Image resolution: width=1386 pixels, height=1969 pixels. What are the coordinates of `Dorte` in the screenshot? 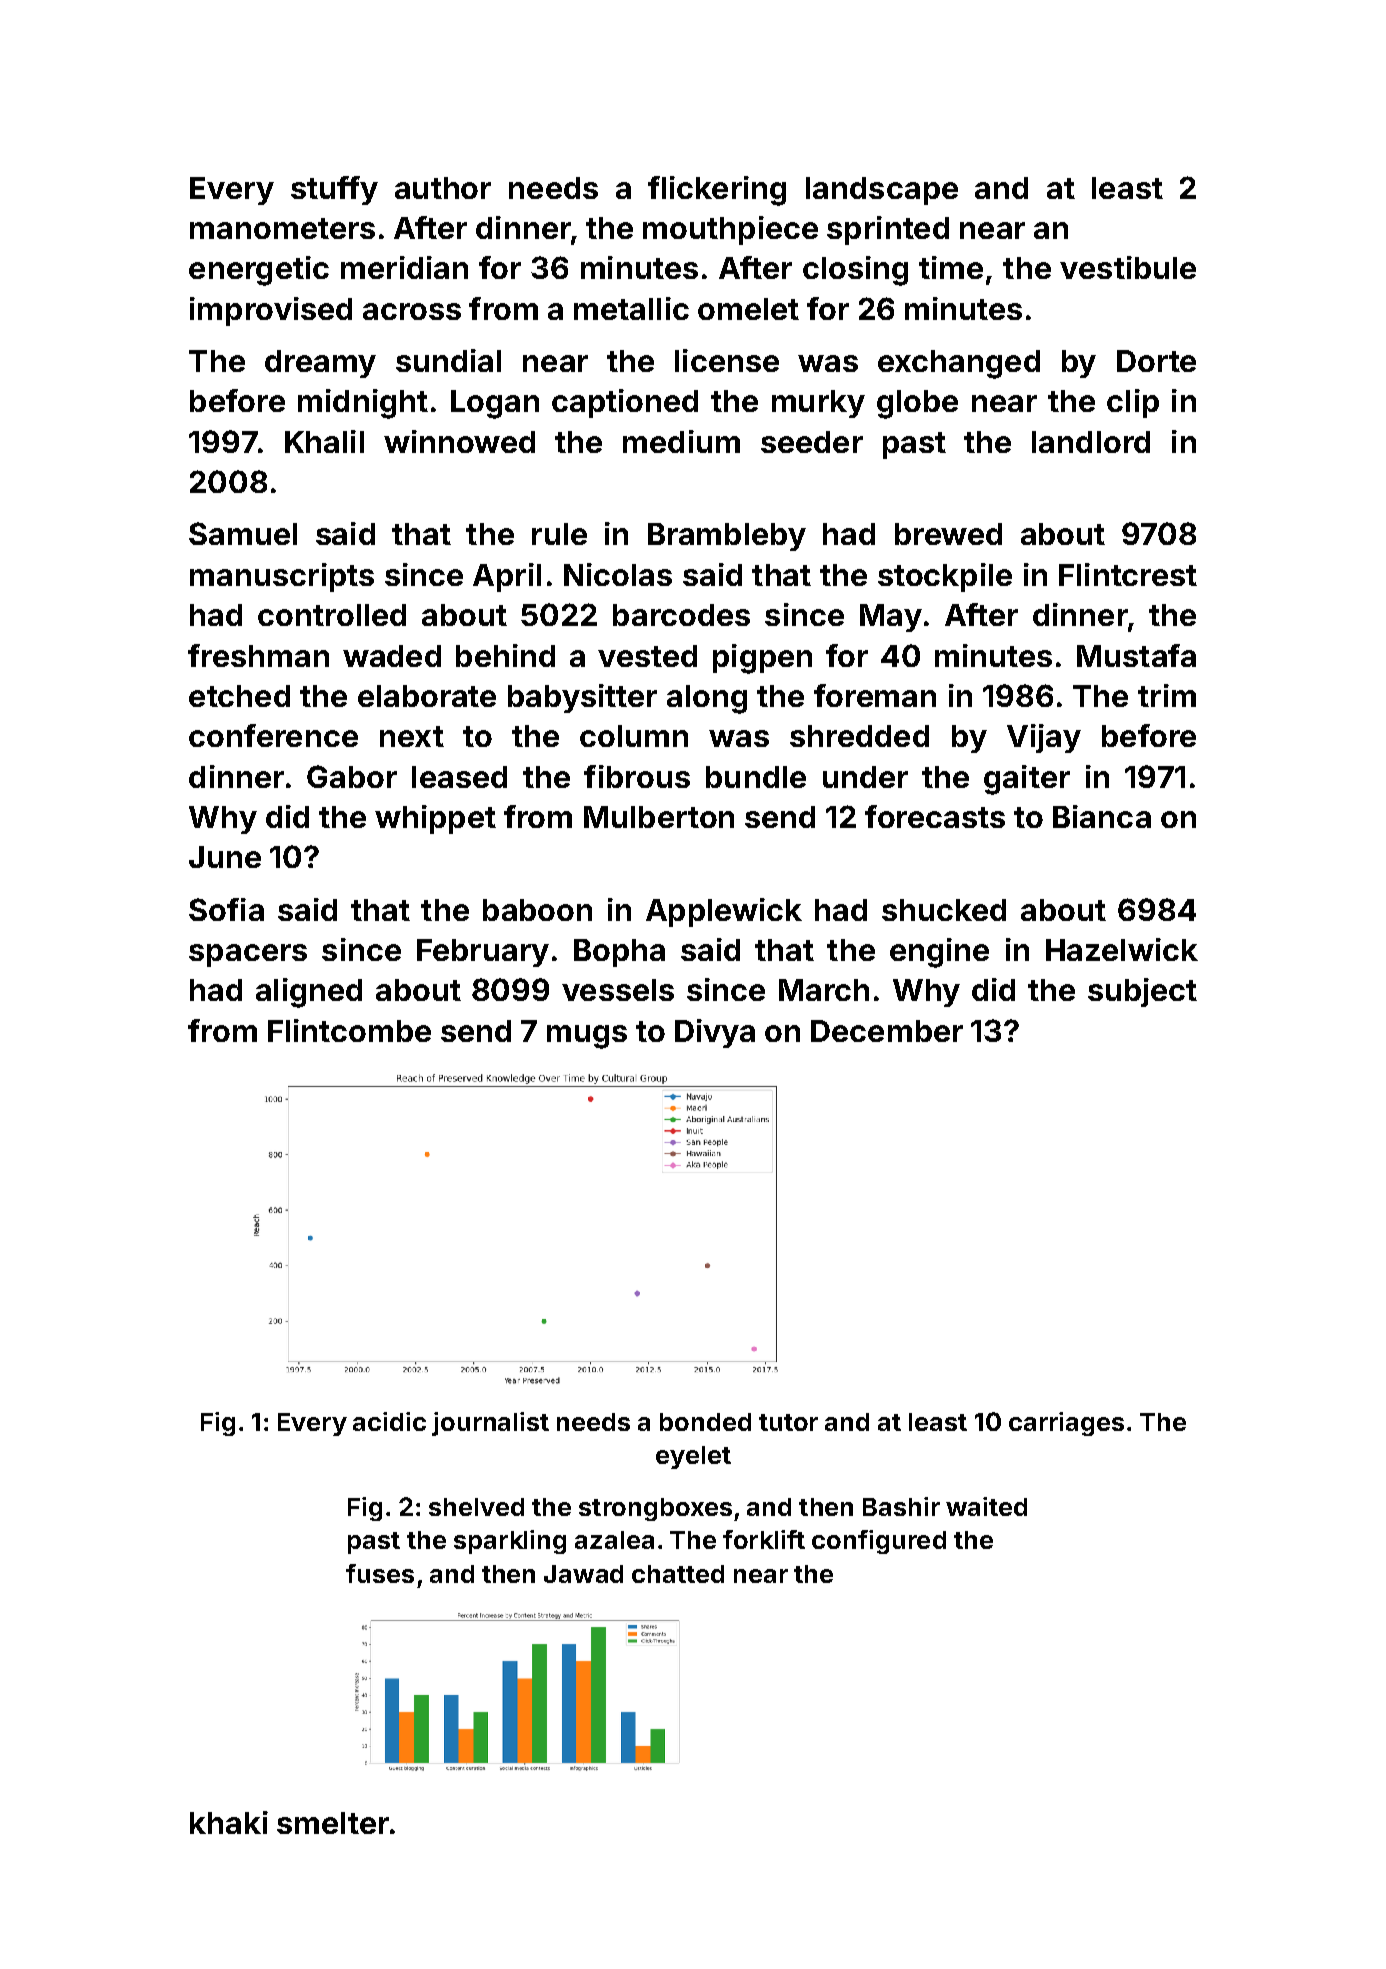 It's located at (1156, 361).
